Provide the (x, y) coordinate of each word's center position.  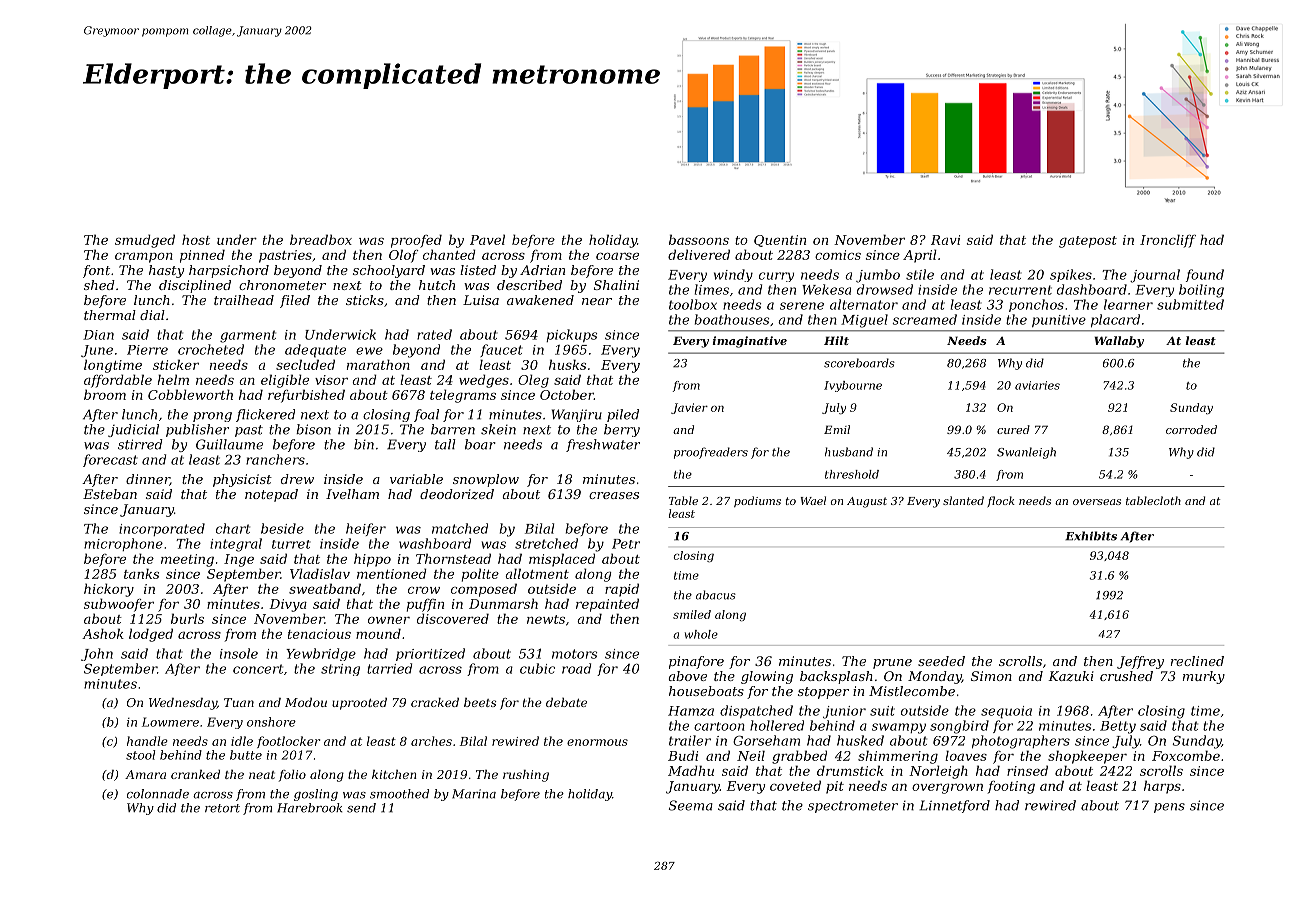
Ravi (945, 240)
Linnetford (954, 806)
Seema (690, 805)
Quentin (780, 241)
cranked (195, 774)
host (196, 239)
